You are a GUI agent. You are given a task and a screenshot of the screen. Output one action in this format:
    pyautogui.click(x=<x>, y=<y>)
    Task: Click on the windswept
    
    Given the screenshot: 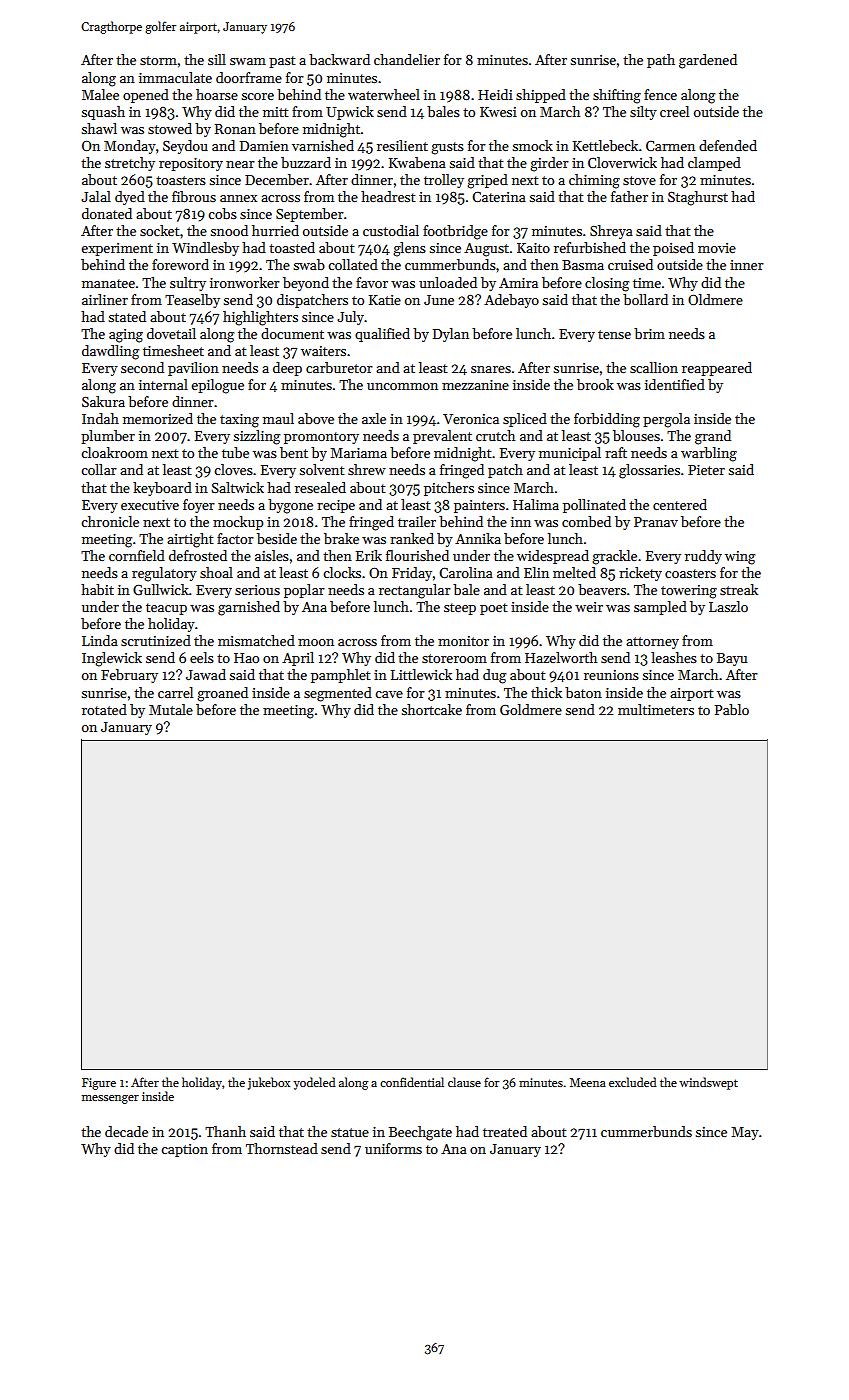 What is the action you would take?
    pyautogui.click(x=708, y=1083)
